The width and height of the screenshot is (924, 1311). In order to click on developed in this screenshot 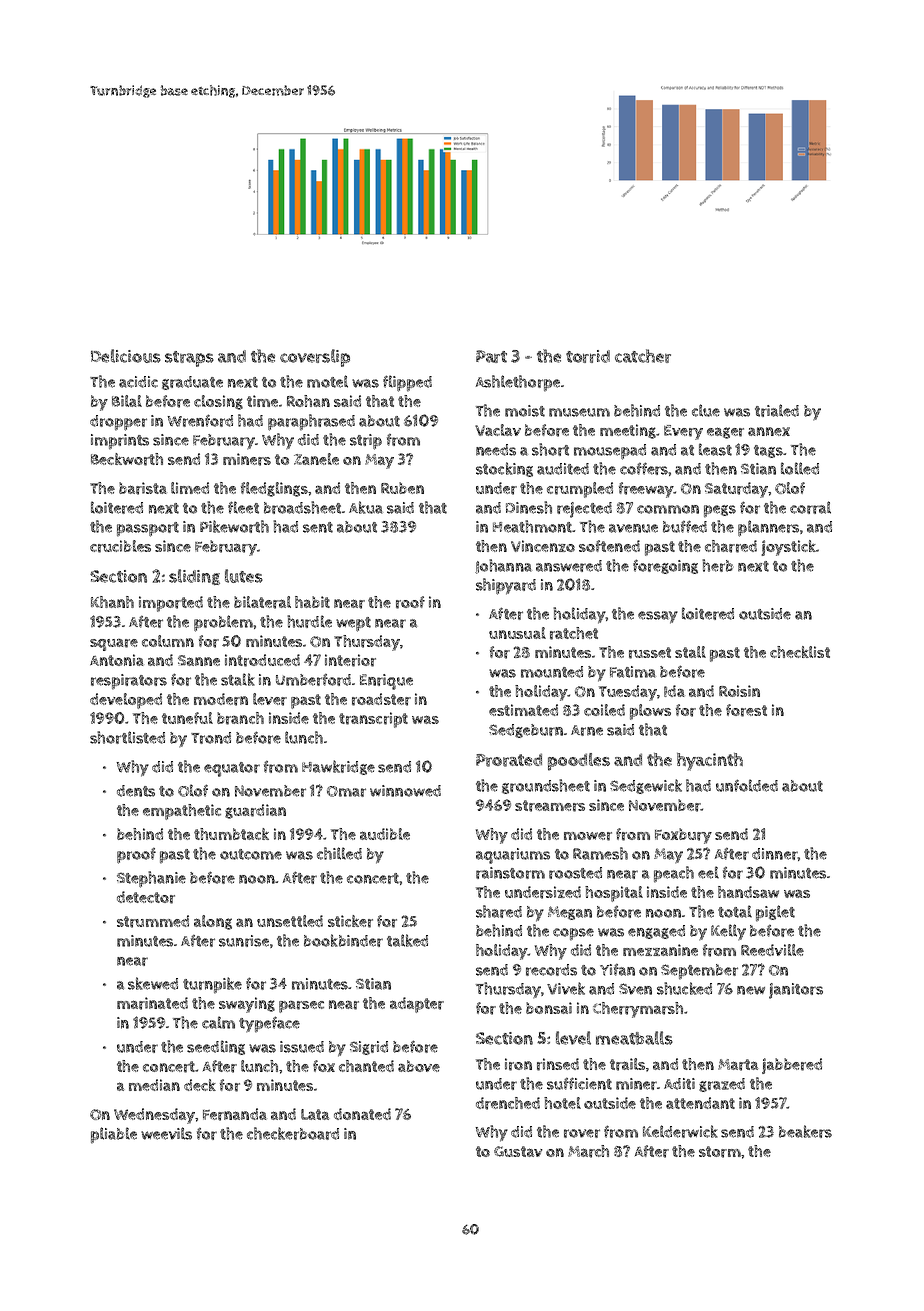, I will do `click(126, 701)`.
